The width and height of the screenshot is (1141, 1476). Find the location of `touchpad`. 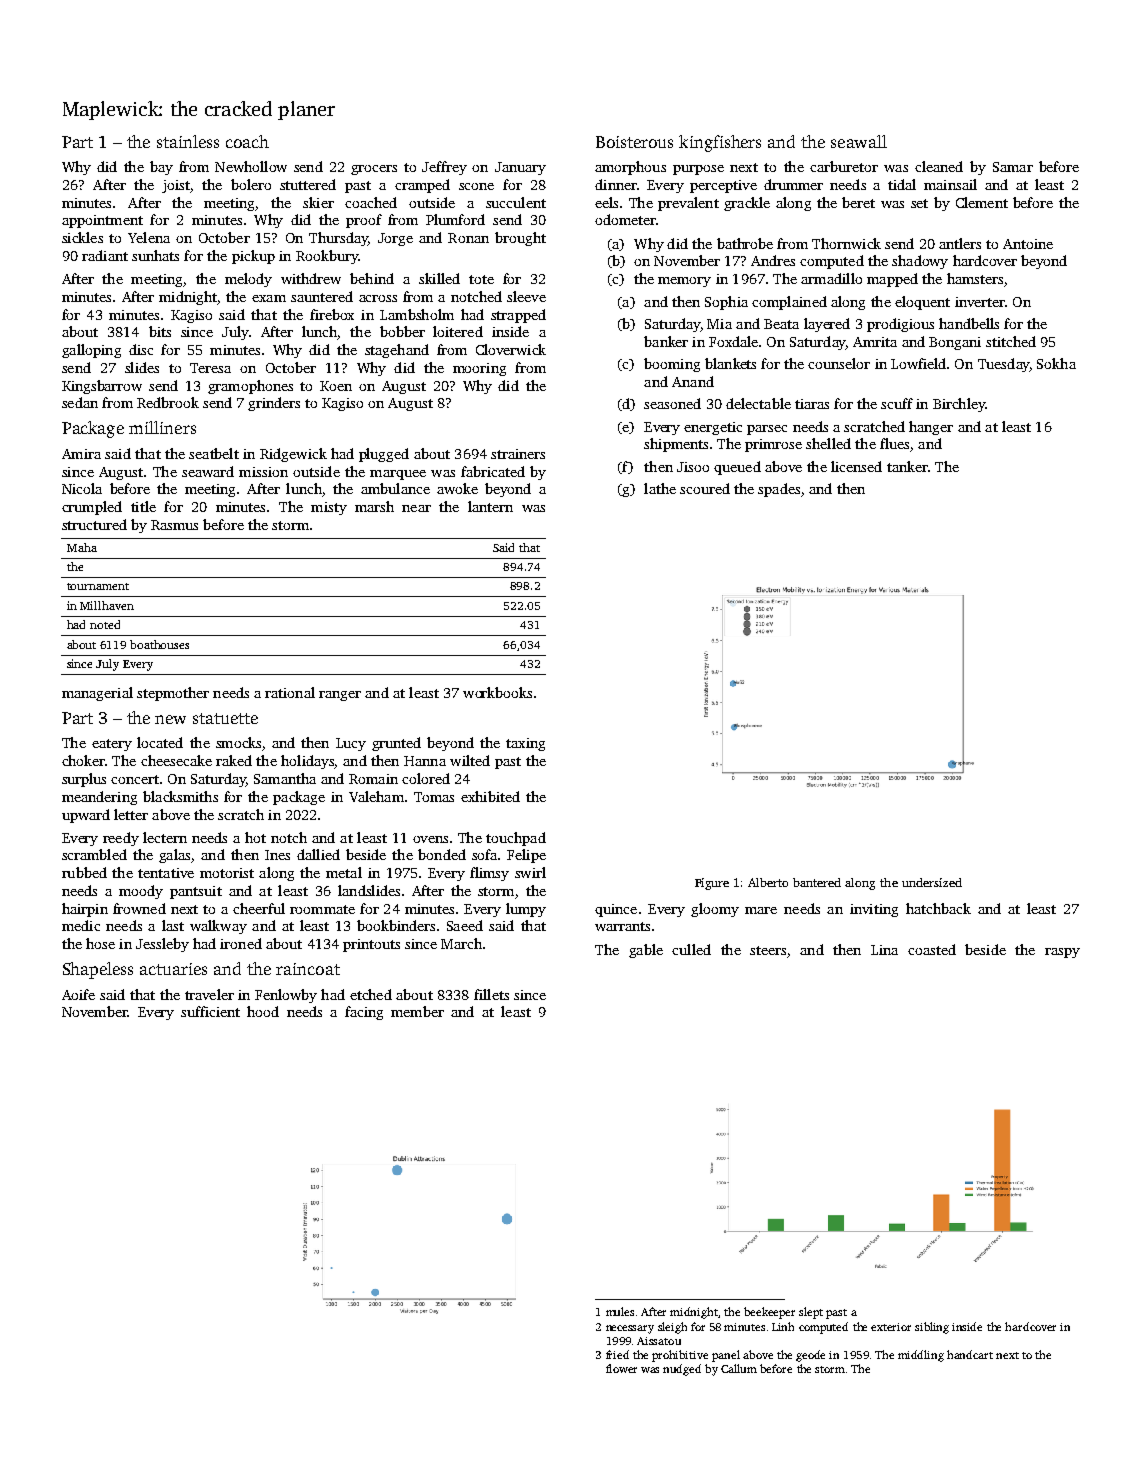

touchpad is located at coordinates (516, 839).
